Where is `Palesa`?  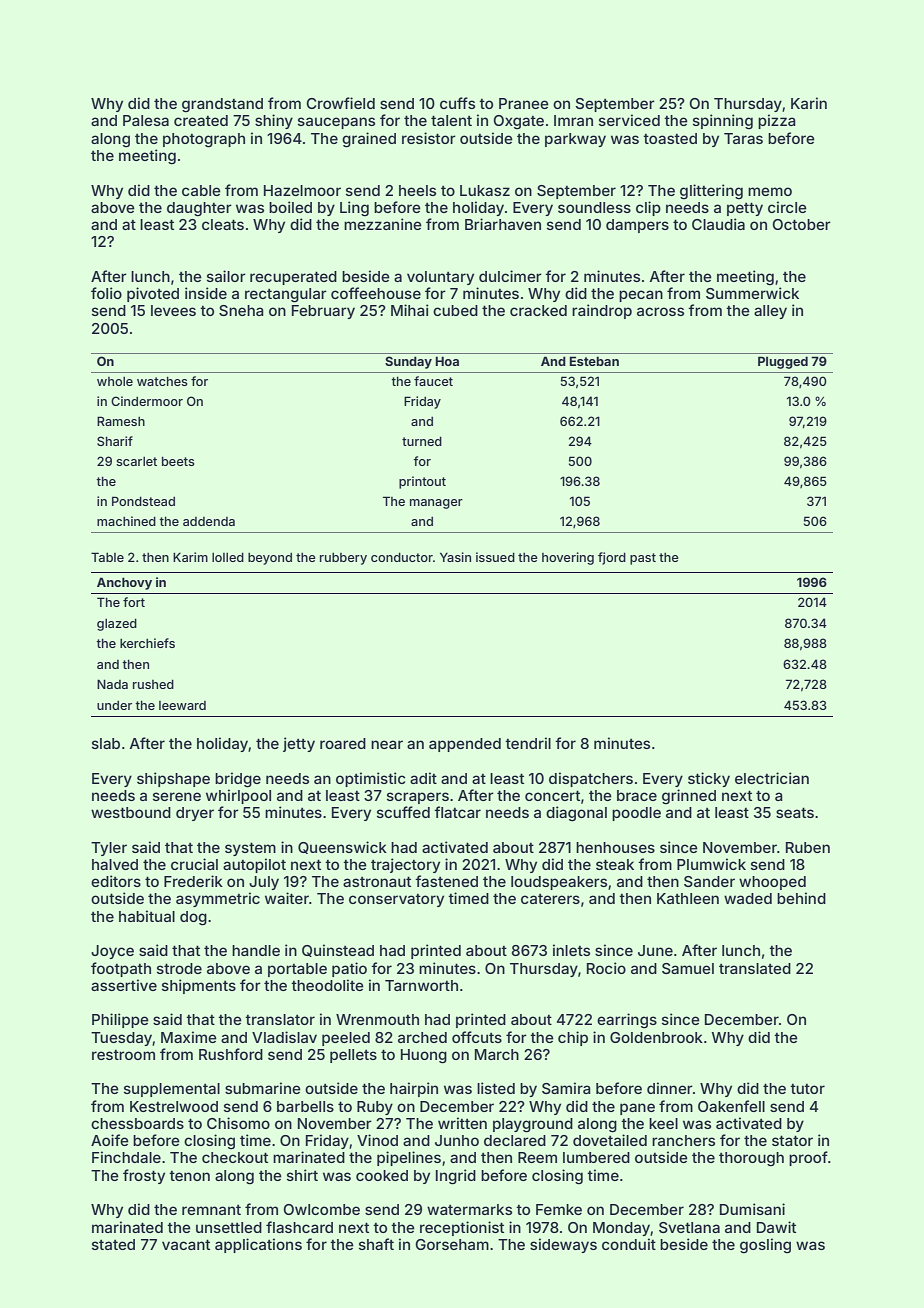 Palesa is located at coordinates (146, 120).
